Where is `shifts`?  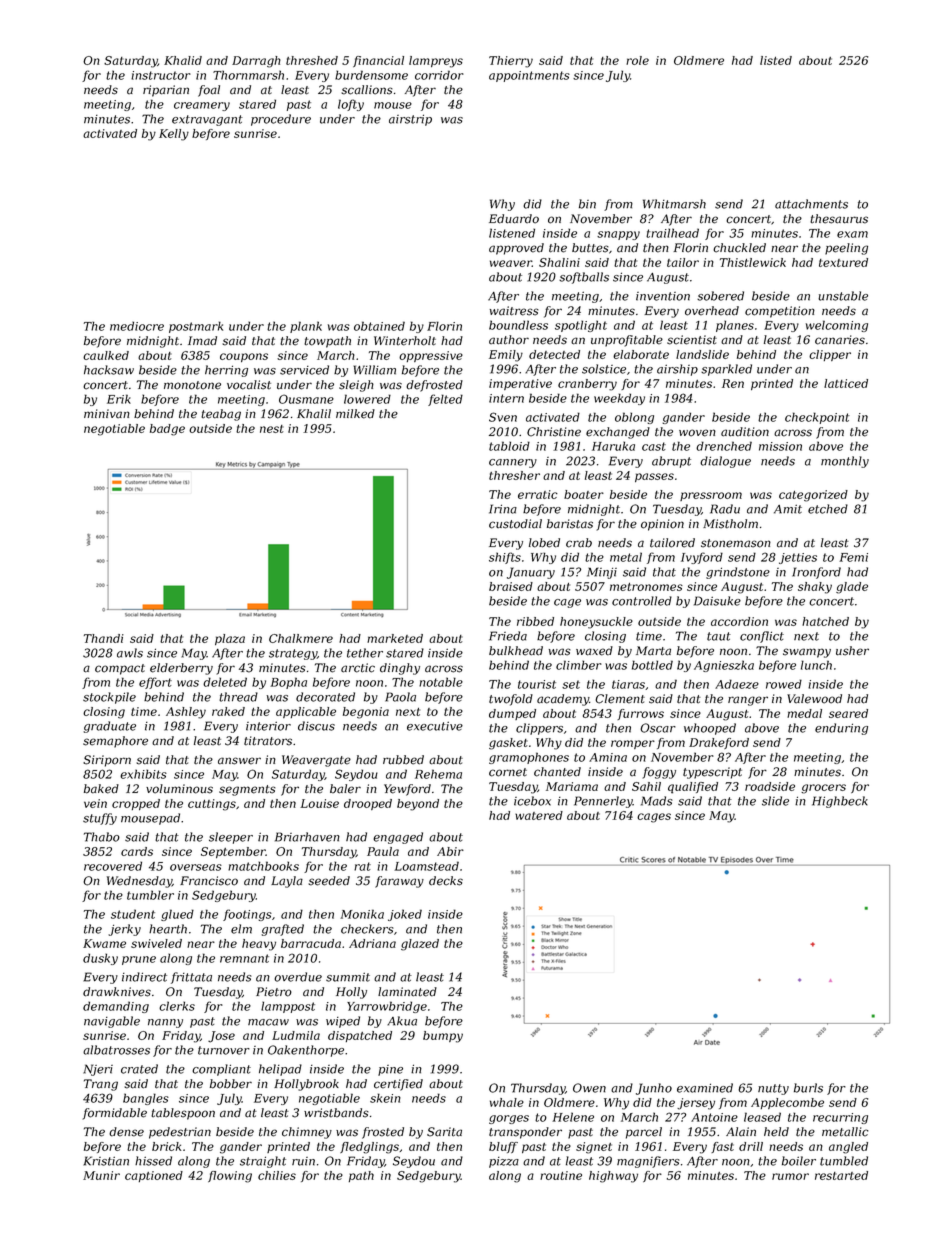
shifts is located at coordinates (505, 558).
